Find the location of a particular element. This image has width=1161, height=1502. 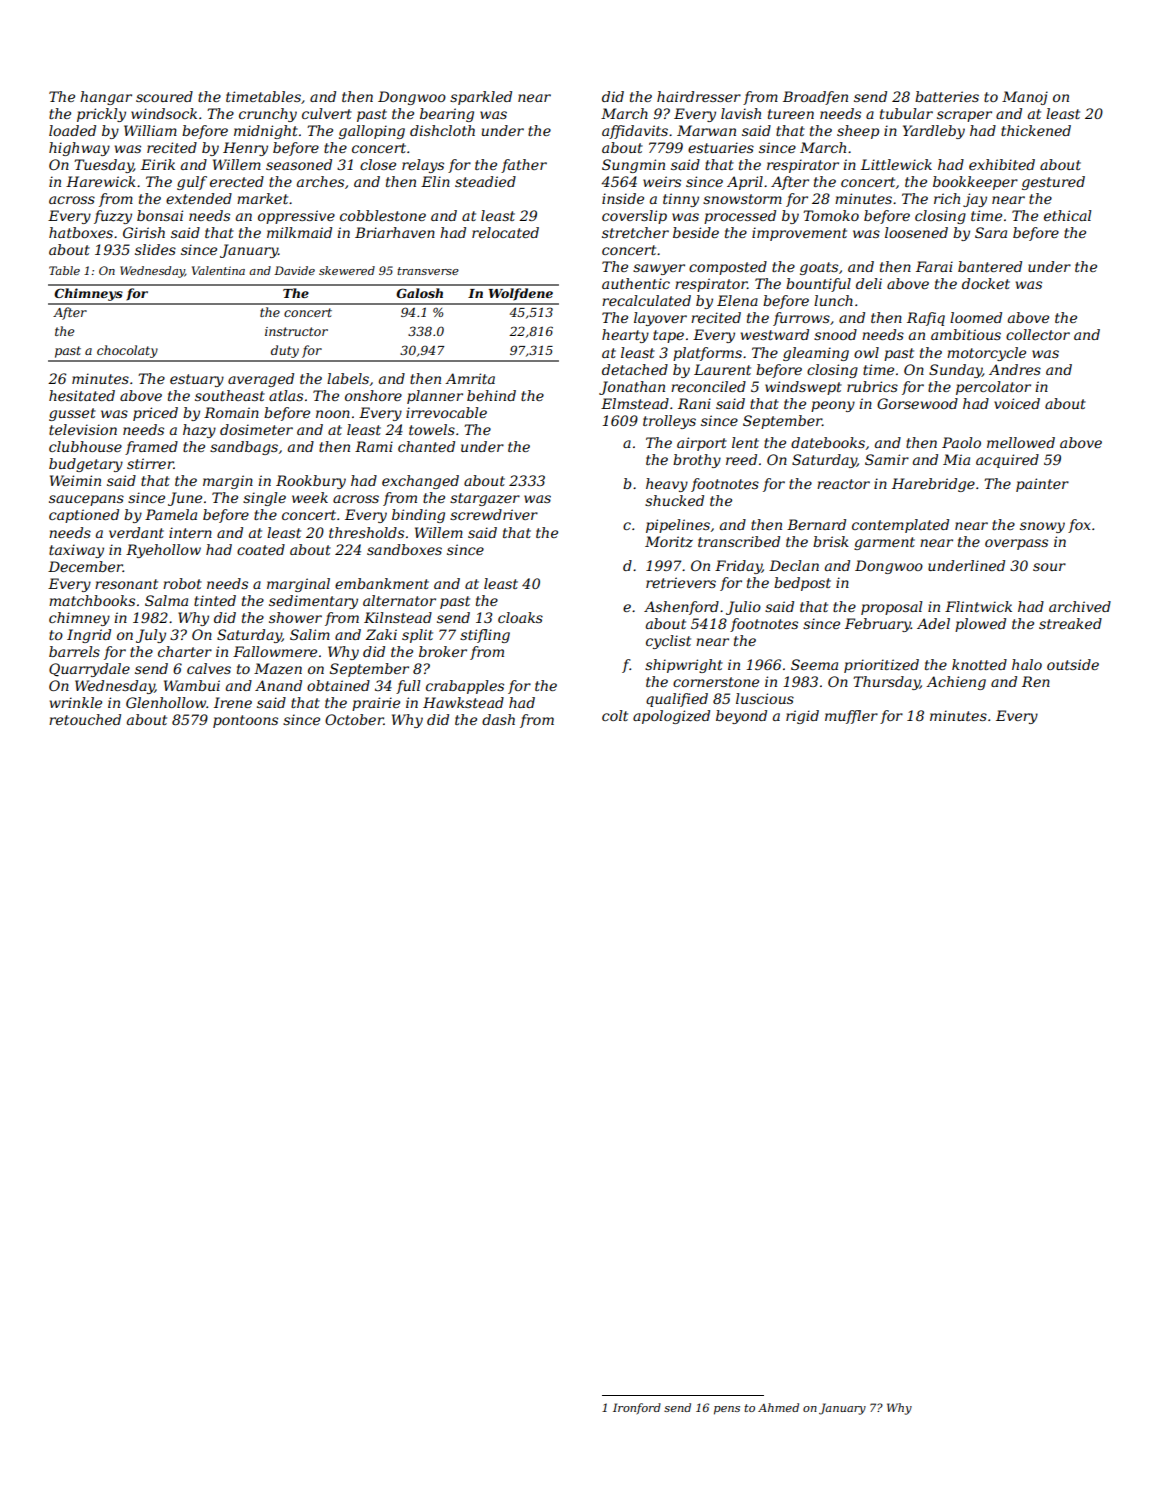

Fallowmere is located at coordinates (275, 651).
